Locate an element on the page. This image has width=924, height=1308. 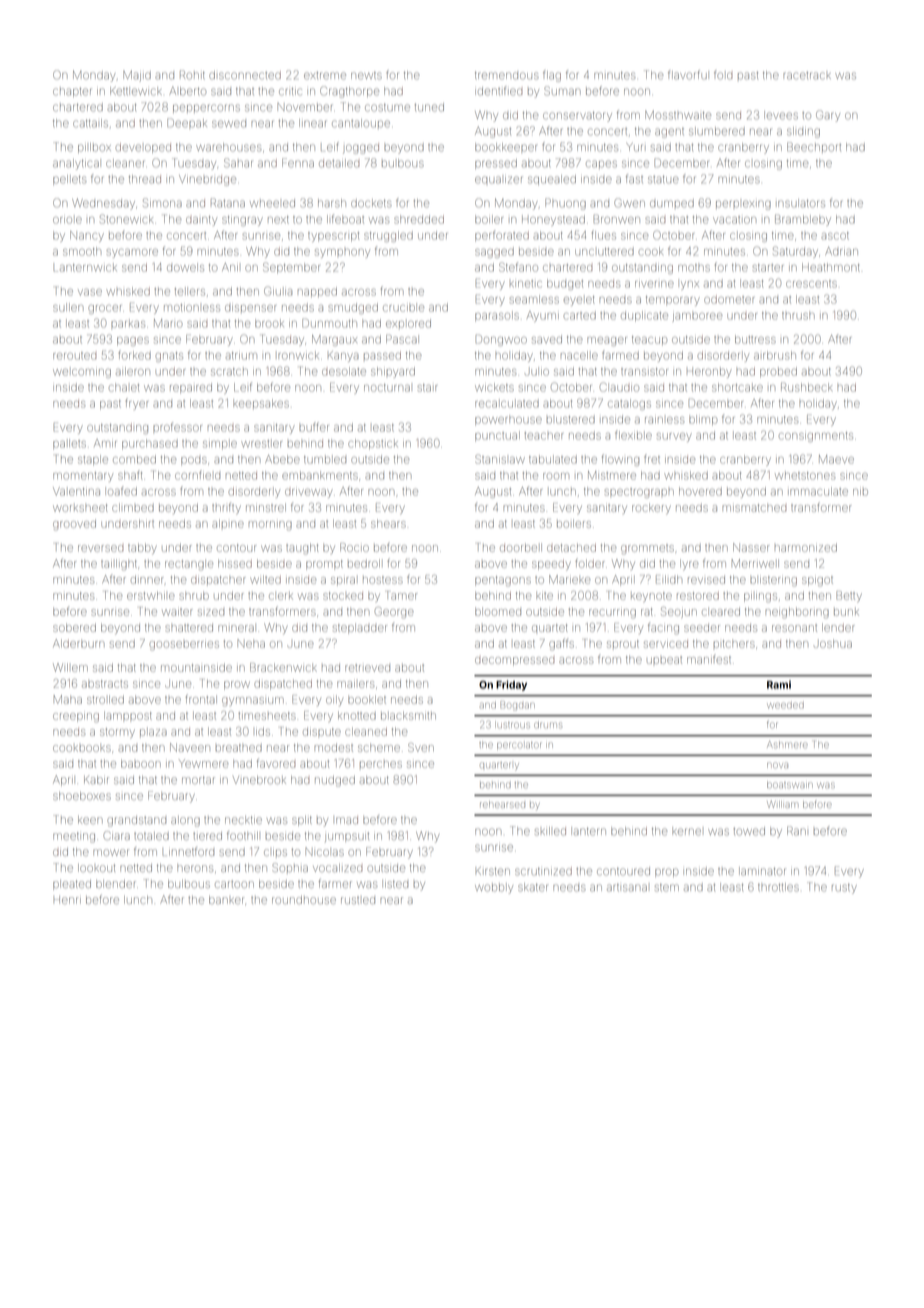
shoeboxes is located at coordinates (82, 796).
